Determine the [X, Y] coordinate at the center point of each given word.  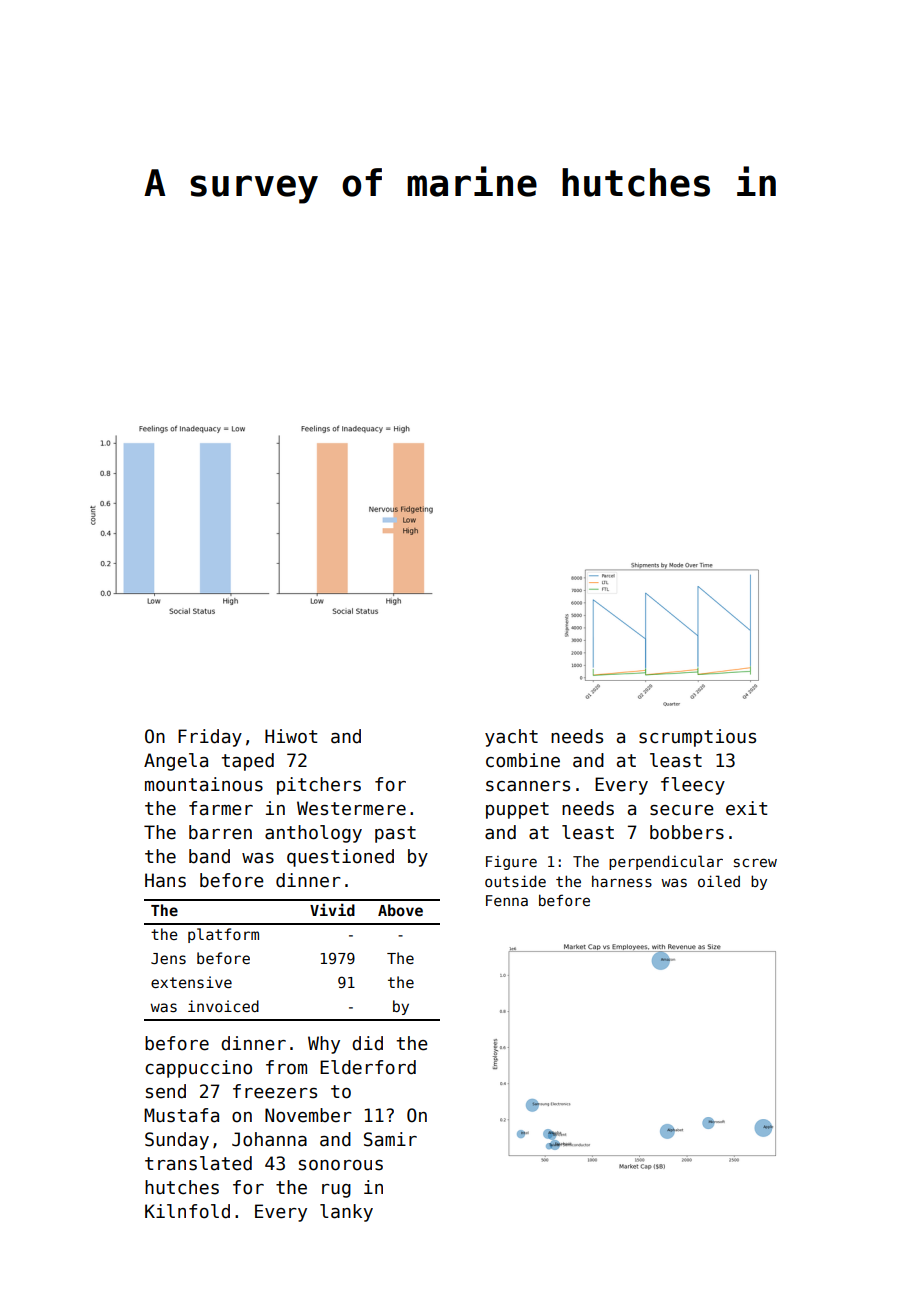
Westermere [351, 808]
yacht [511, 738]
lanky [346, 1213]
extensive [191, 982]
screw [755, 862]
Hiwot [291, 736]
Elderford [368, 1067]
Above [400, 910]
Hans [165, 880]
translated [198, 1163]
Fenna [507, 900]
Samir [390, 1139]
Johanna [269, 1139]
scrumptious [697, 738]
